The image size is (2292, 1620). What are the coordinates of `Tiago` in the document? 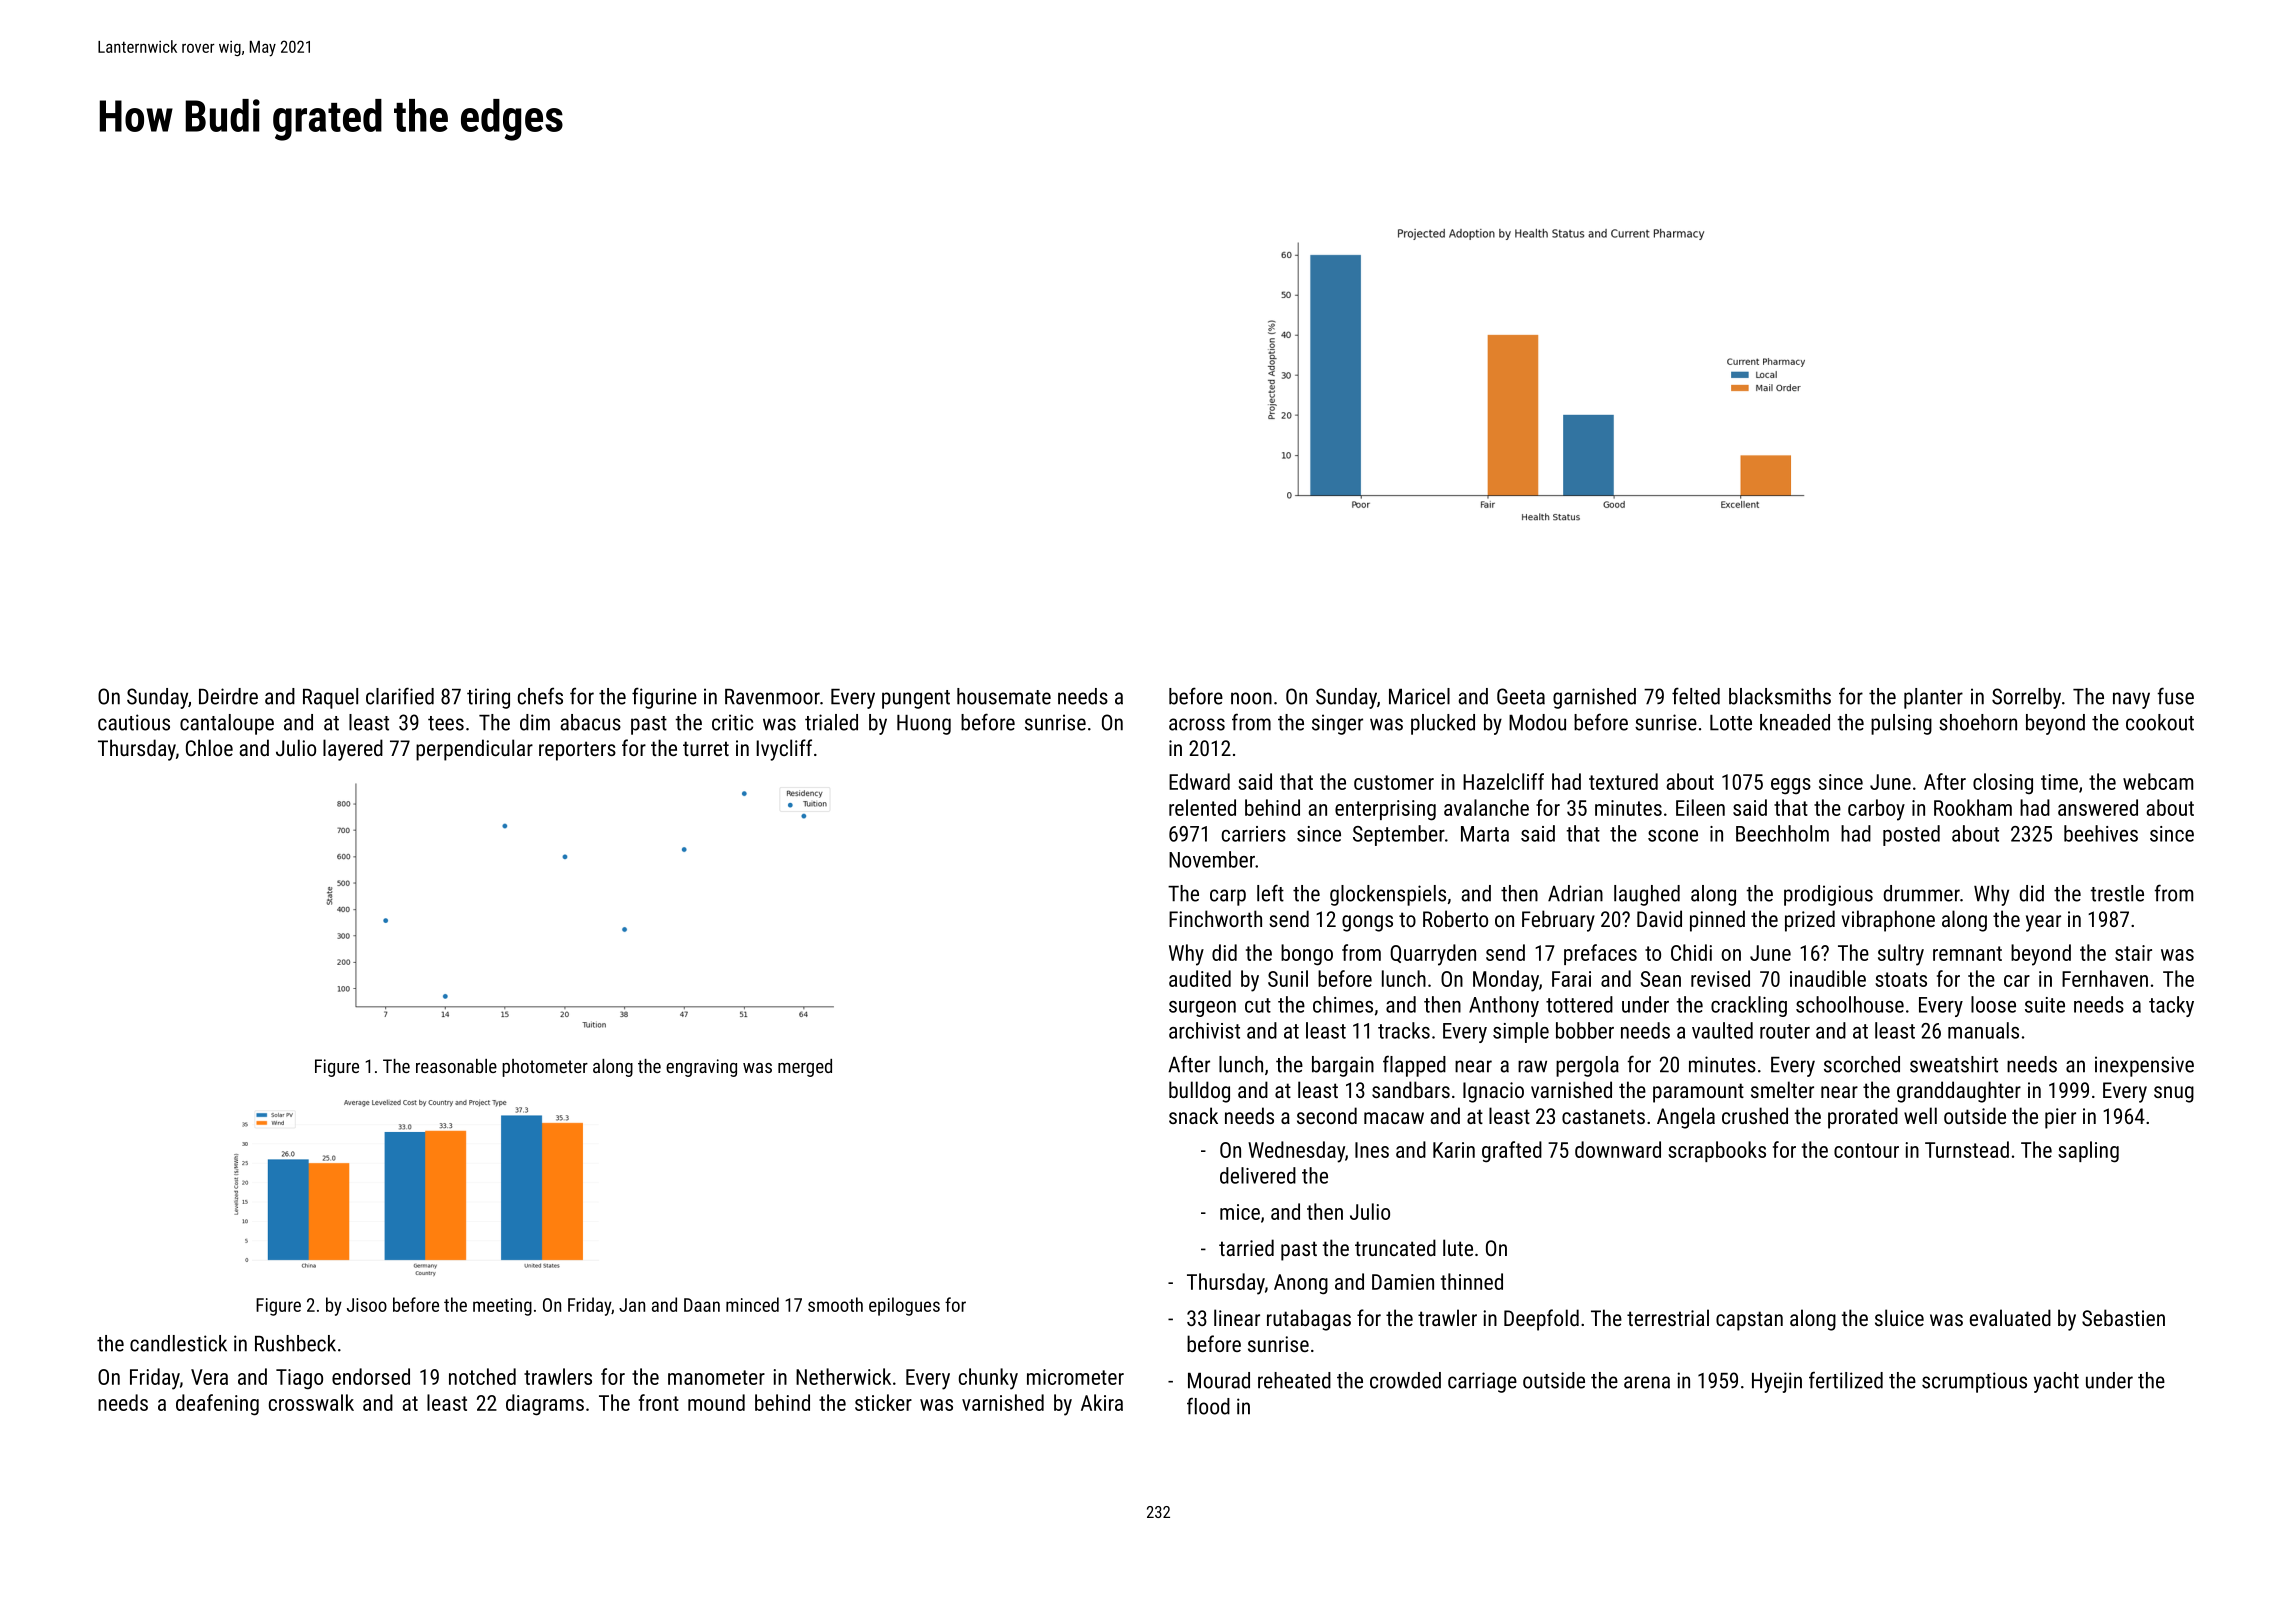 It's located at (299, 1379).
